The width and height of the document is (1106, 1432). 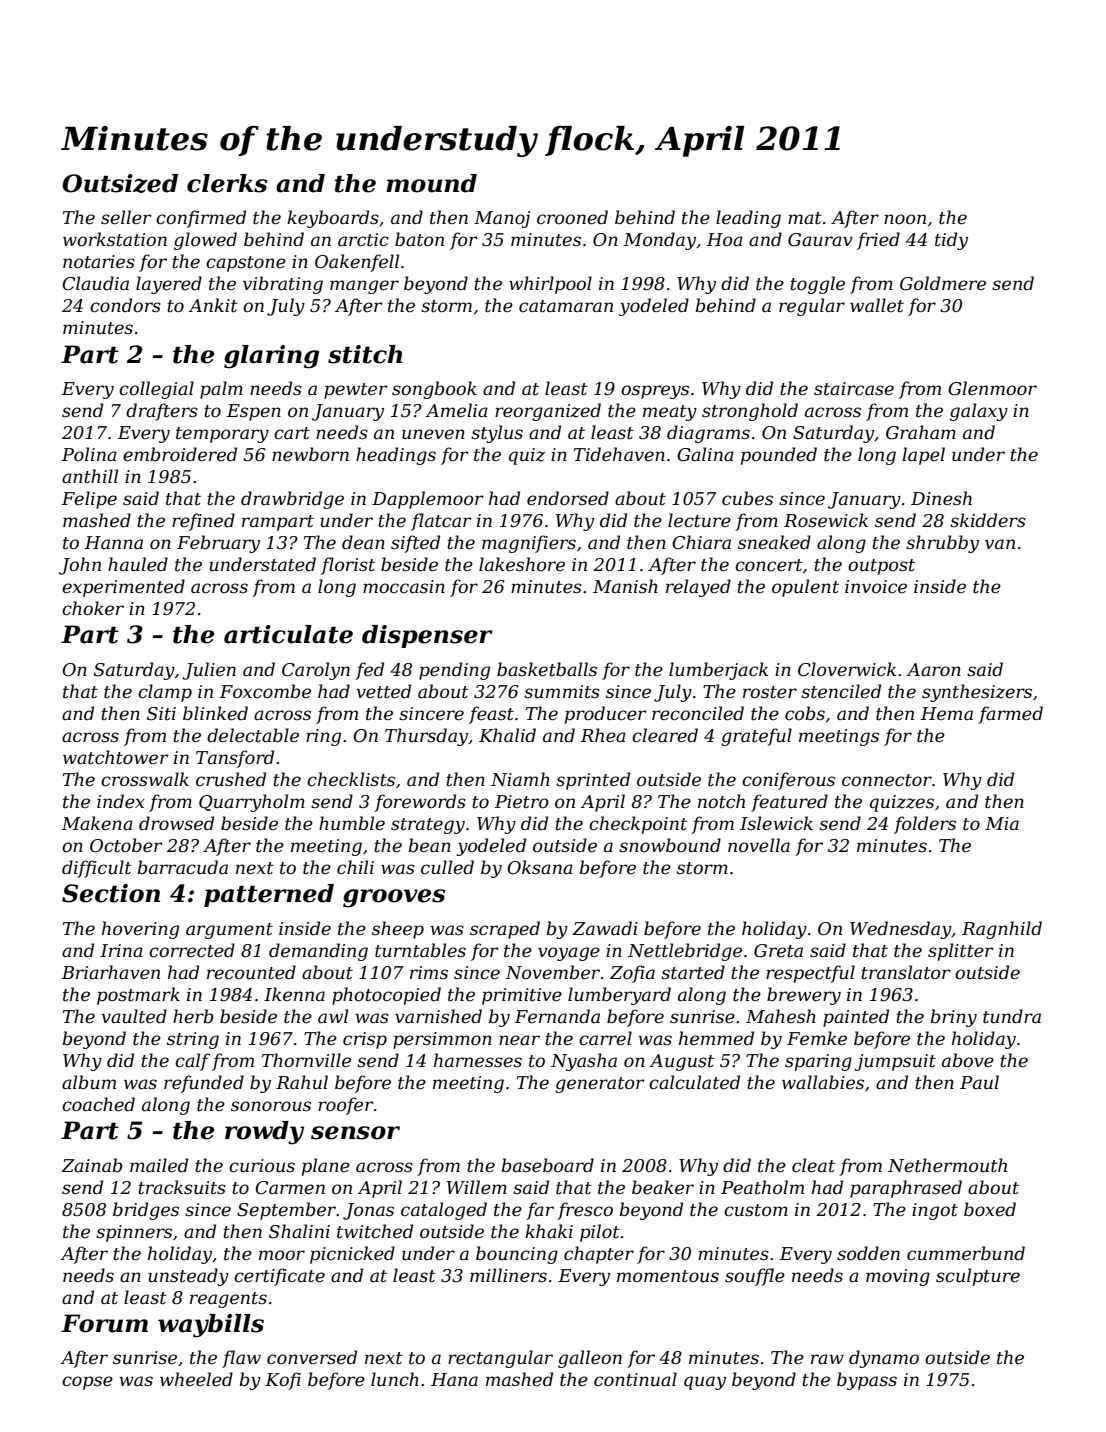 I want to click on bean, so click(x=429, y=845).
